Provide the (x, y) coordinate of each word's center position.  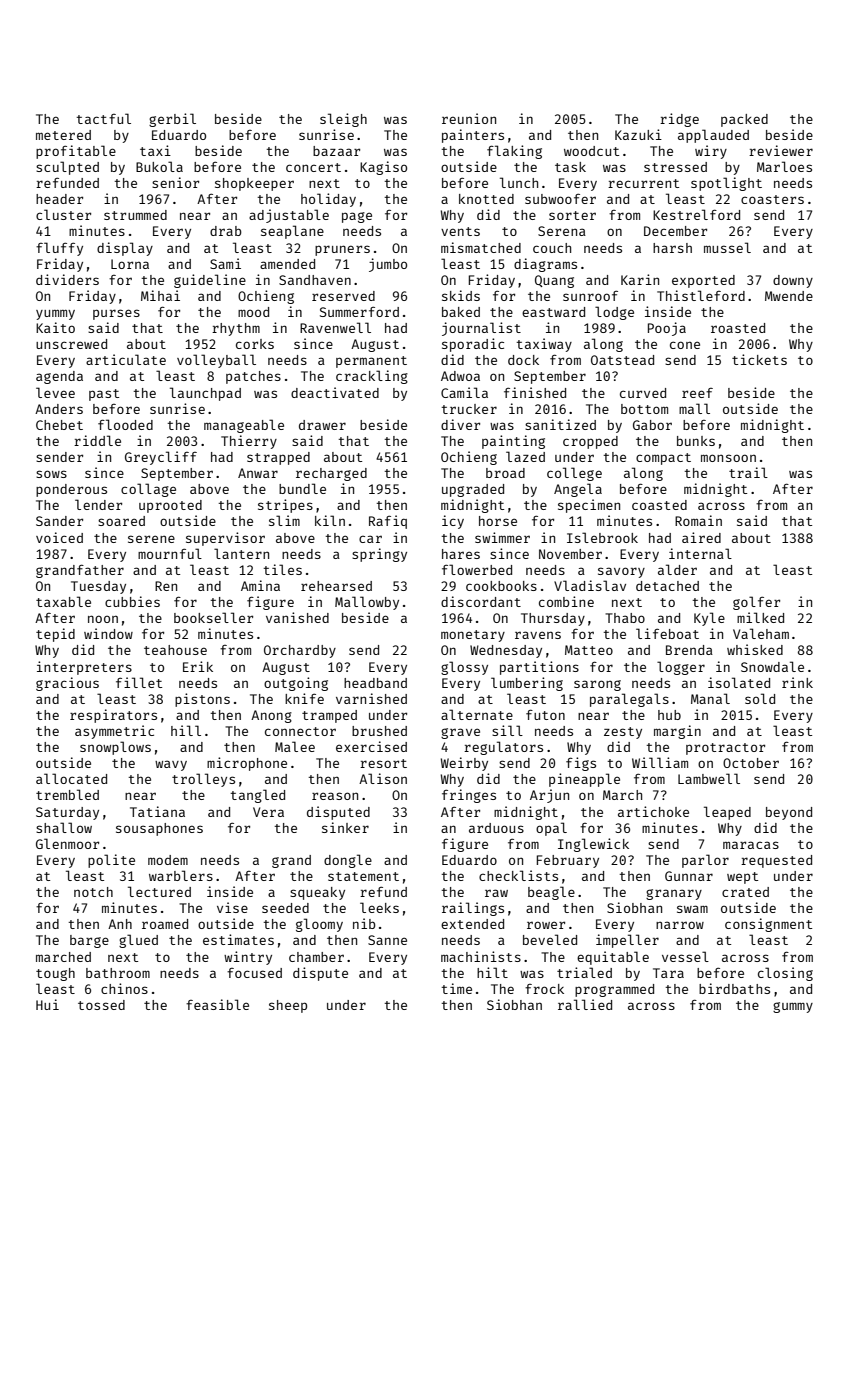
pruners (342, 250)
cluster (63, 214)
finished (535, 392)
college (574, 474)
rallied (585, 1004)
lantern (241, 553)
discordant (481, 601)
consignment (768, 925)
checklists (518, 875)
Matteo (589, 650)
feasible (217, 1004)
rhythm (236, 329)
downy (793, 281)
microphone (247, 764)
